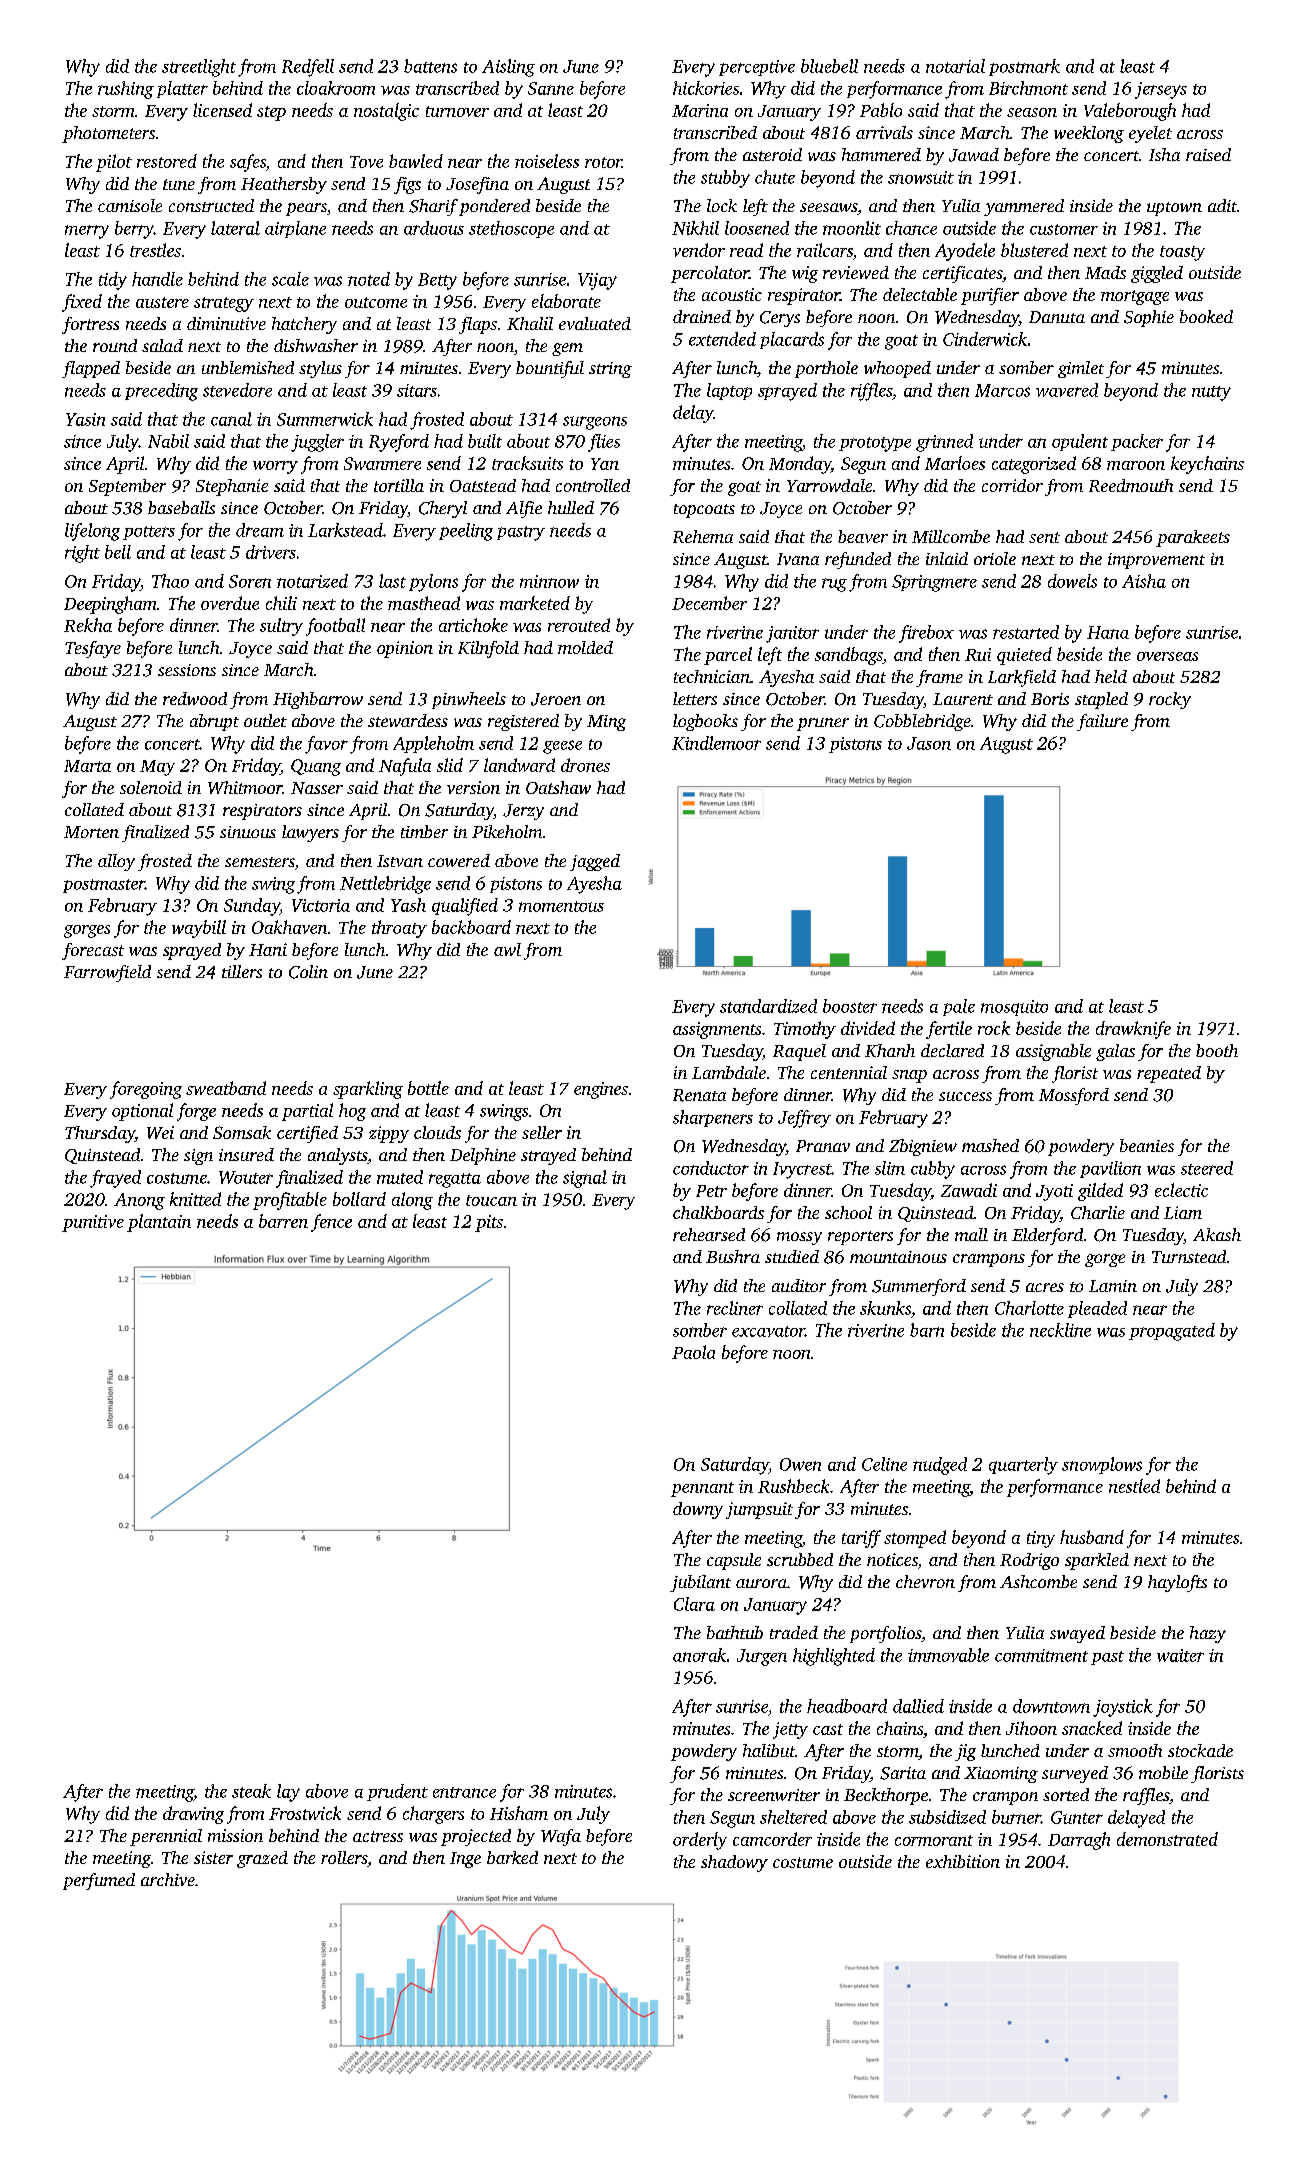 Image resolution: width=1310 pixels, height=2158 pixels. What do you see at coordinates (368, 1090) in the page?
I see `sparkling` at bounding box center [368, 1090].
